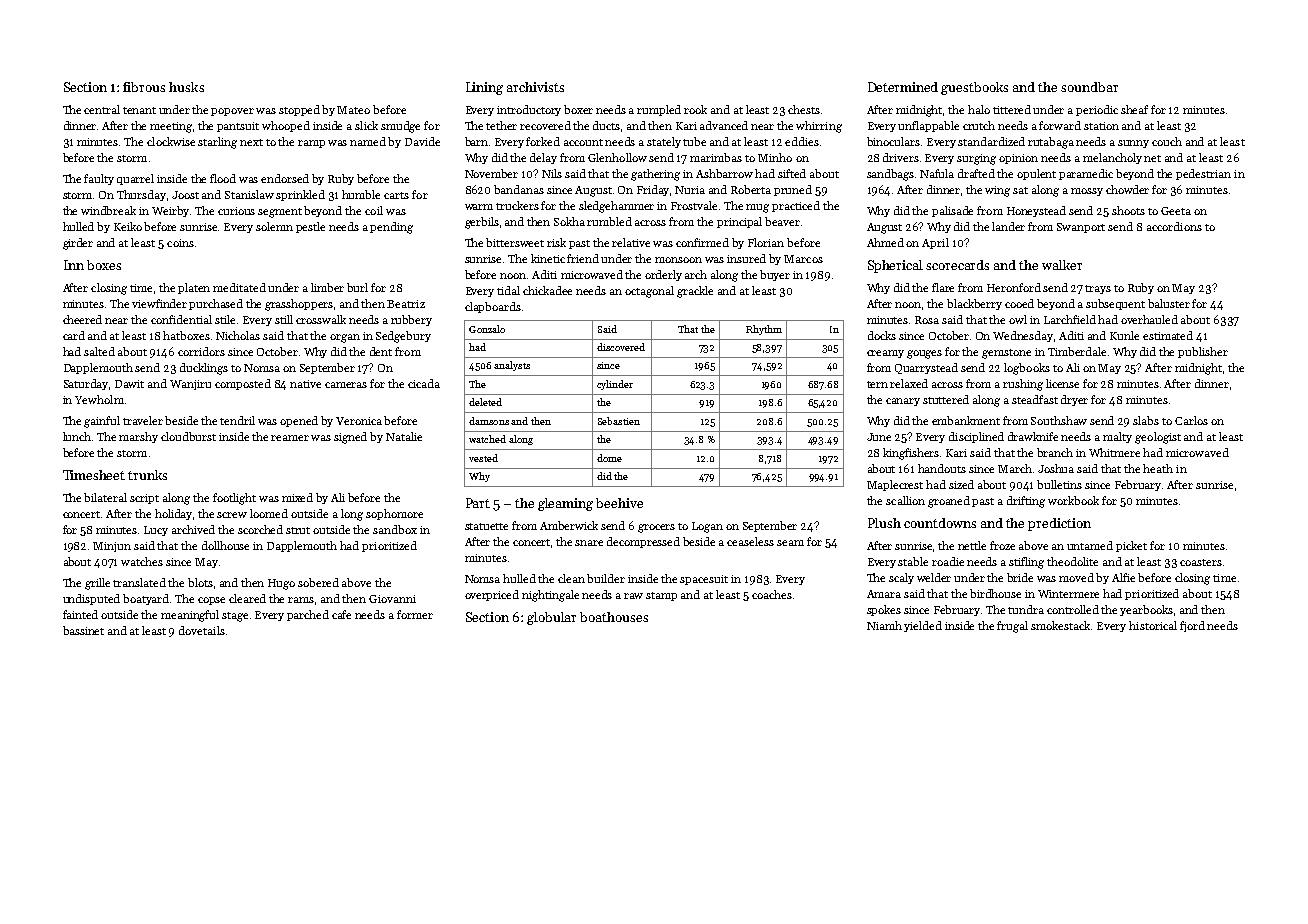  Describe the element at coordinates (649, 292) in the screenshot. I see `octagonal` at that location.
